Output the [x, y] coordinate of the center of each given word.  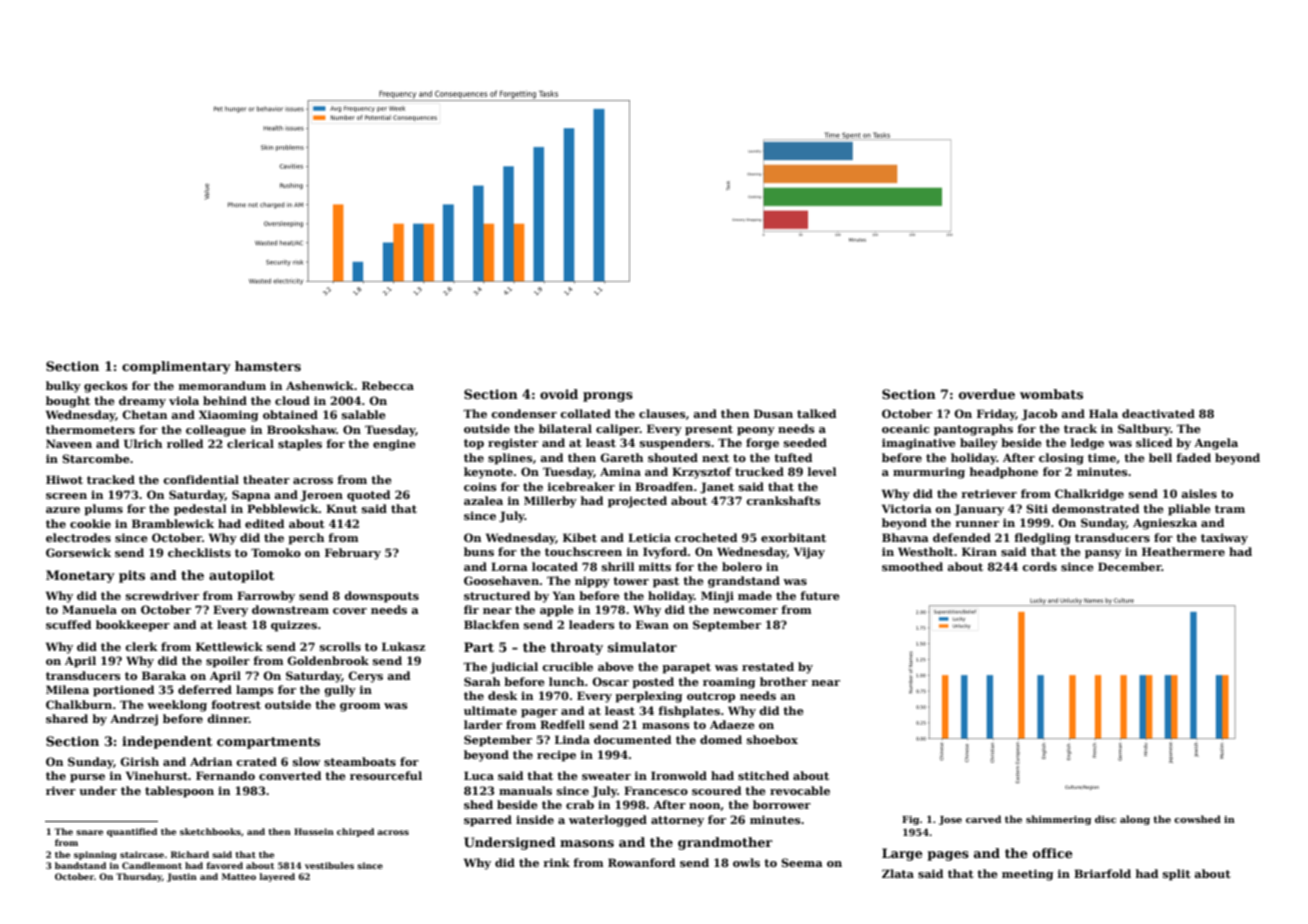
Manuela [89, 609]
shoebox [772, 739]
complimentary [176, 367]
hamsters [268, 366]
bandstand [80, 865]
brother [784, 681]
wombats [1051, 394]
